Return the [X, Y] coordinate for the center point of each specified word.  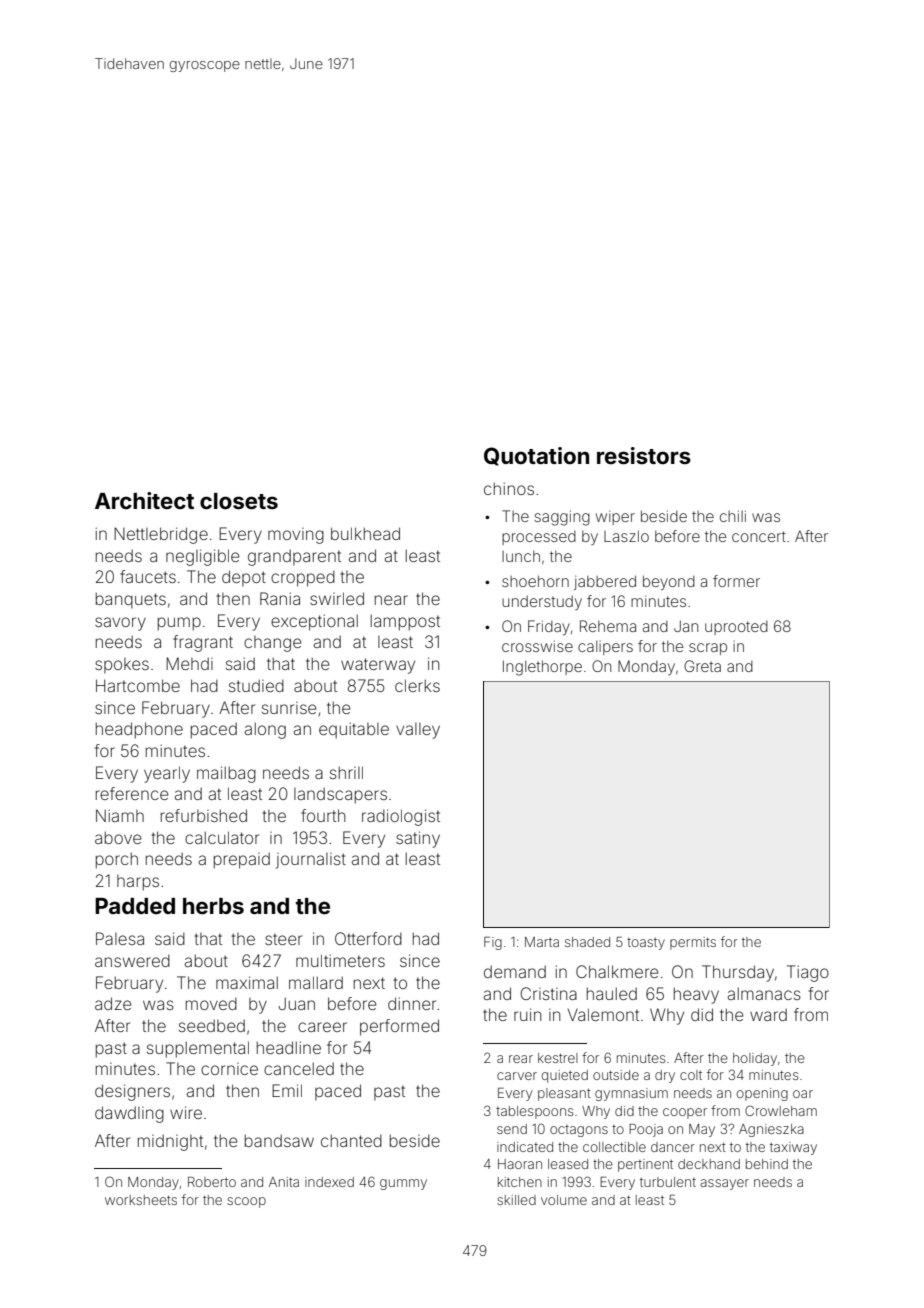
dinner [412, 1003]
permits [693, 943]
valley [418, 731]
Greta [702, 666]
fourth [323, 815]
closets [239, 501]
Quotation [536, 456]
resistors [644, 456]
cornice [229, 1069]
